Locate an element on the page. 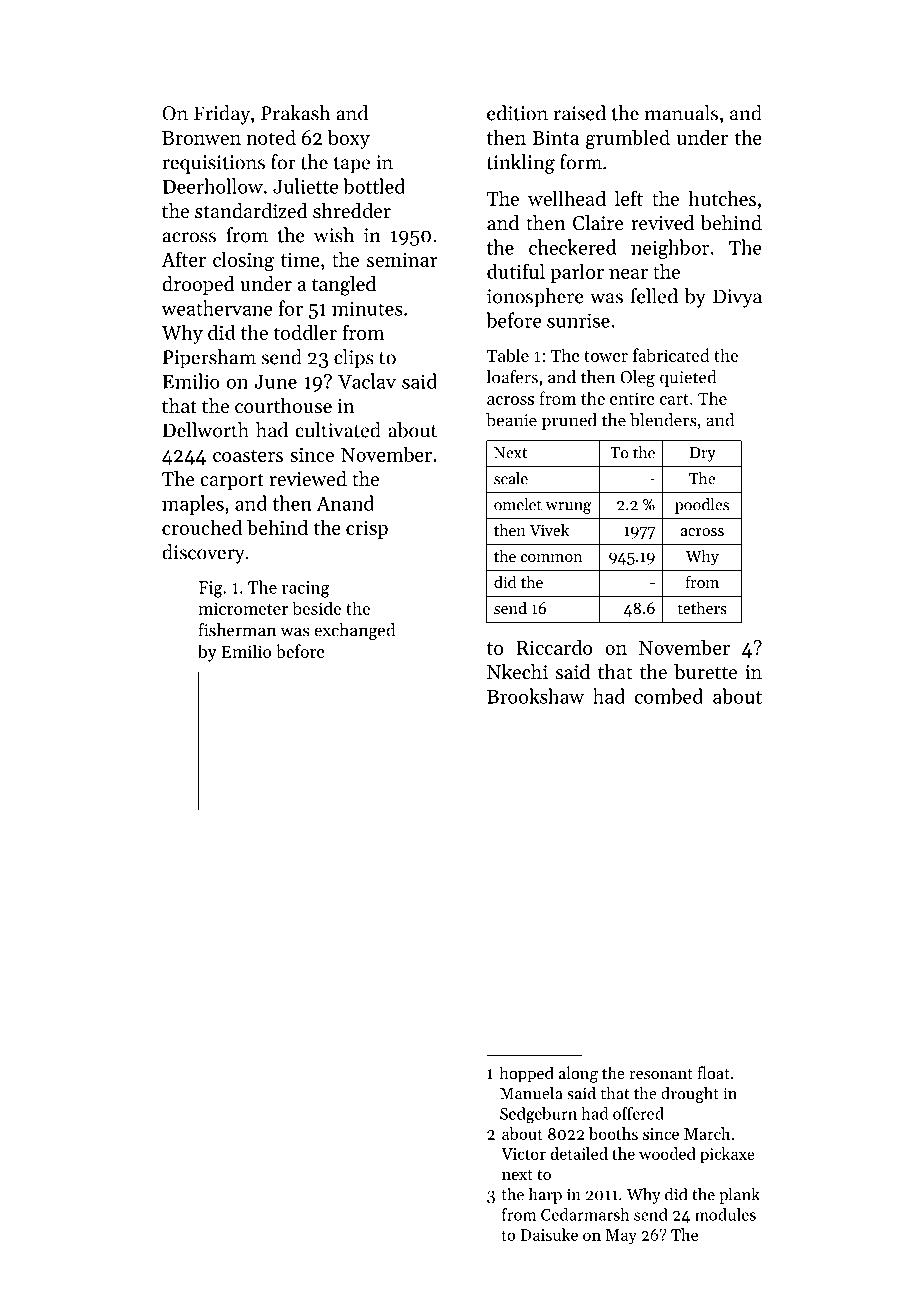 The width and height of the page is (924, 1311). Brookshaw is located at coordinates (535, 696).
